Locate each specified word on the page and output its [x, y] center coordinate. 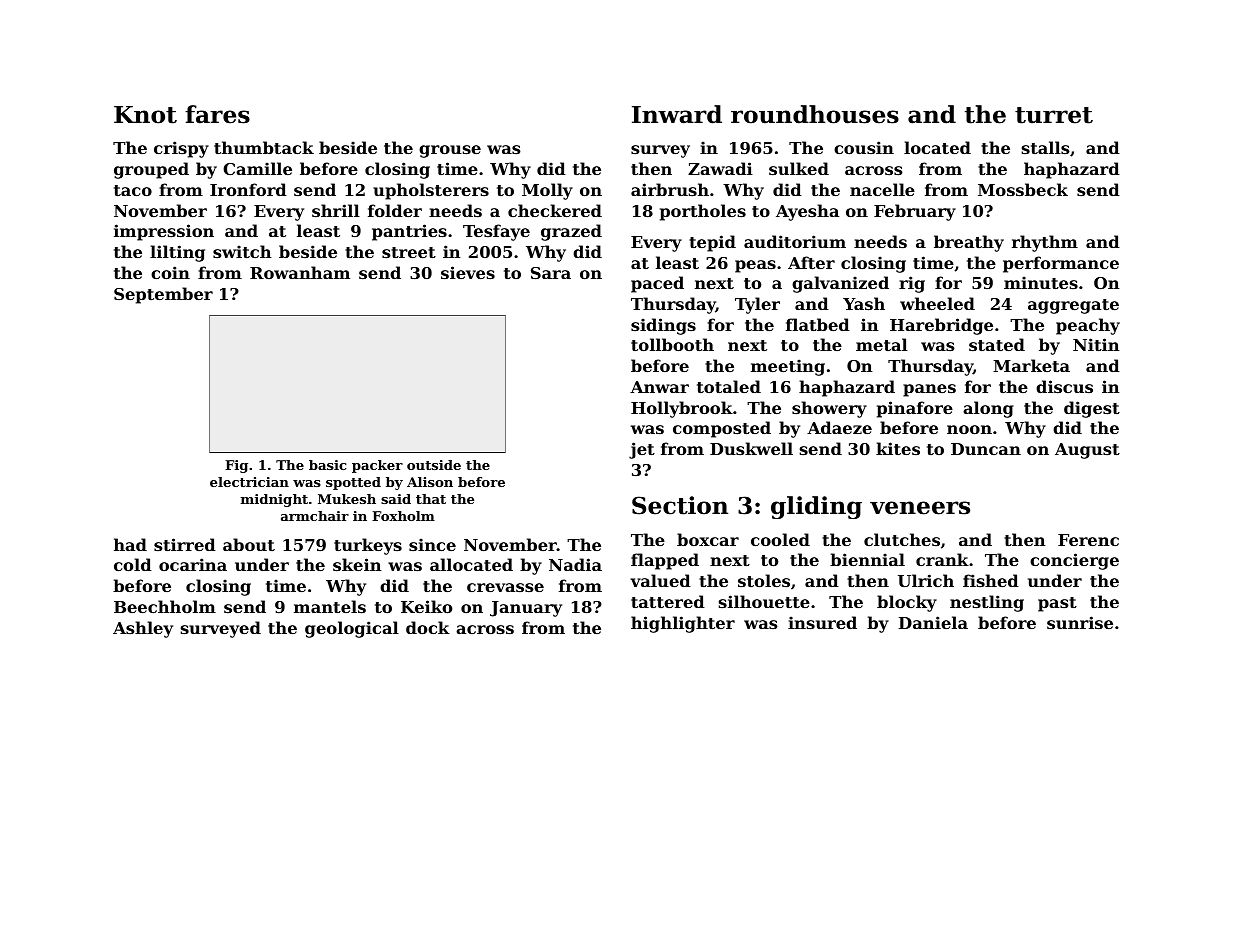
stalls [1046, 147]
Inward [677, 114]
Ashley [143, 629]
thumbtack [264, 147]
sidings [663, 326]
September [163, 295]
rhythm [1045, 243]
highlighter [683, 624]
